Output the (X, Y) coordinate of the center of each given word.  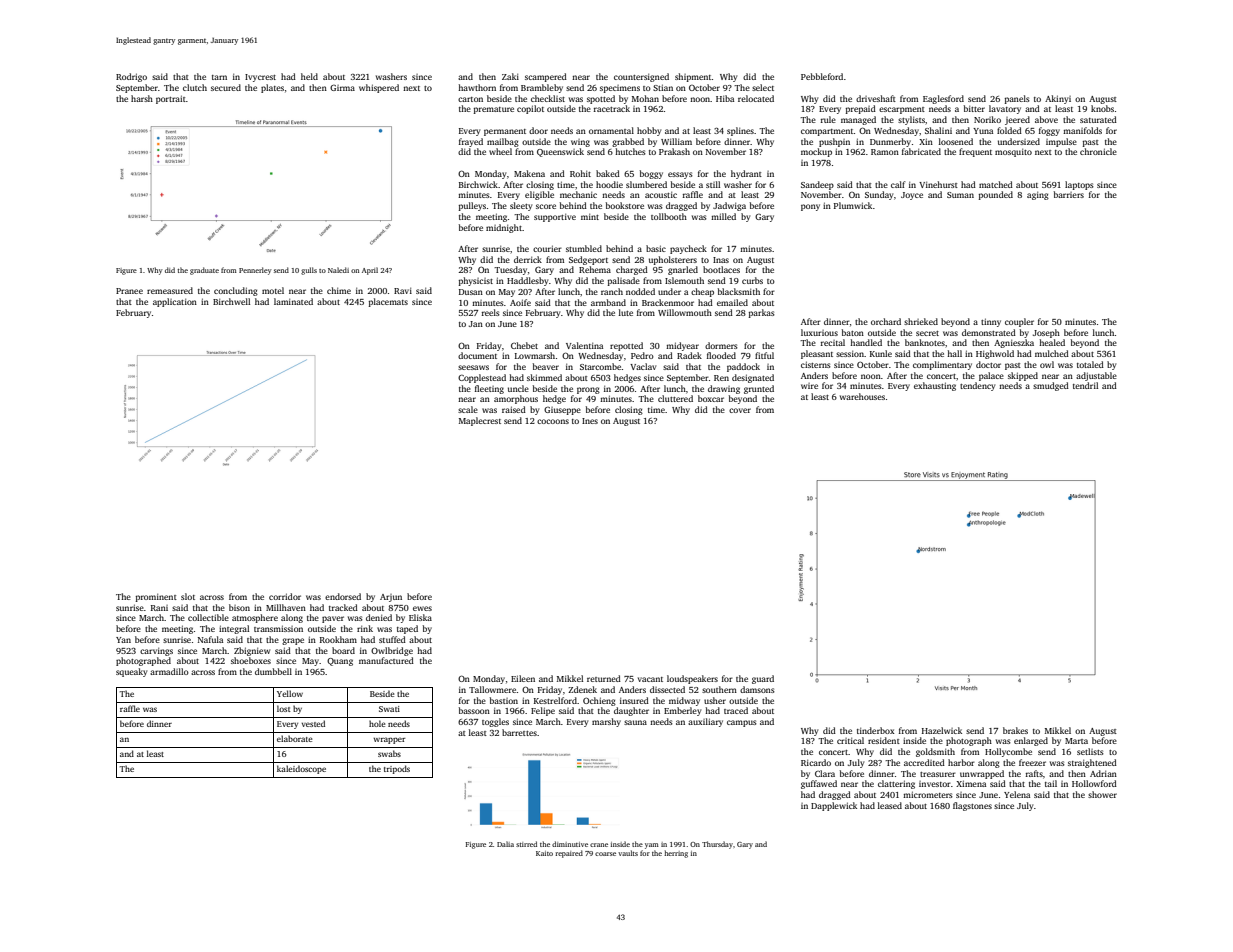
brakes (1015, 730)
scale (468, 409)
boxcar (711, 398)
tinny (991, 322)
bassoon (474, 710)
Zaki (510, 76)
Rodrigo (131, 77)
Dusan (471, 292)
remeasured (170, 290)
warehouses (862, 396)
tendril (1085, 385)
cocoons (553, 421)
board (343, 650)
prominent (156, 598)
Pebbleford (822, 76)
